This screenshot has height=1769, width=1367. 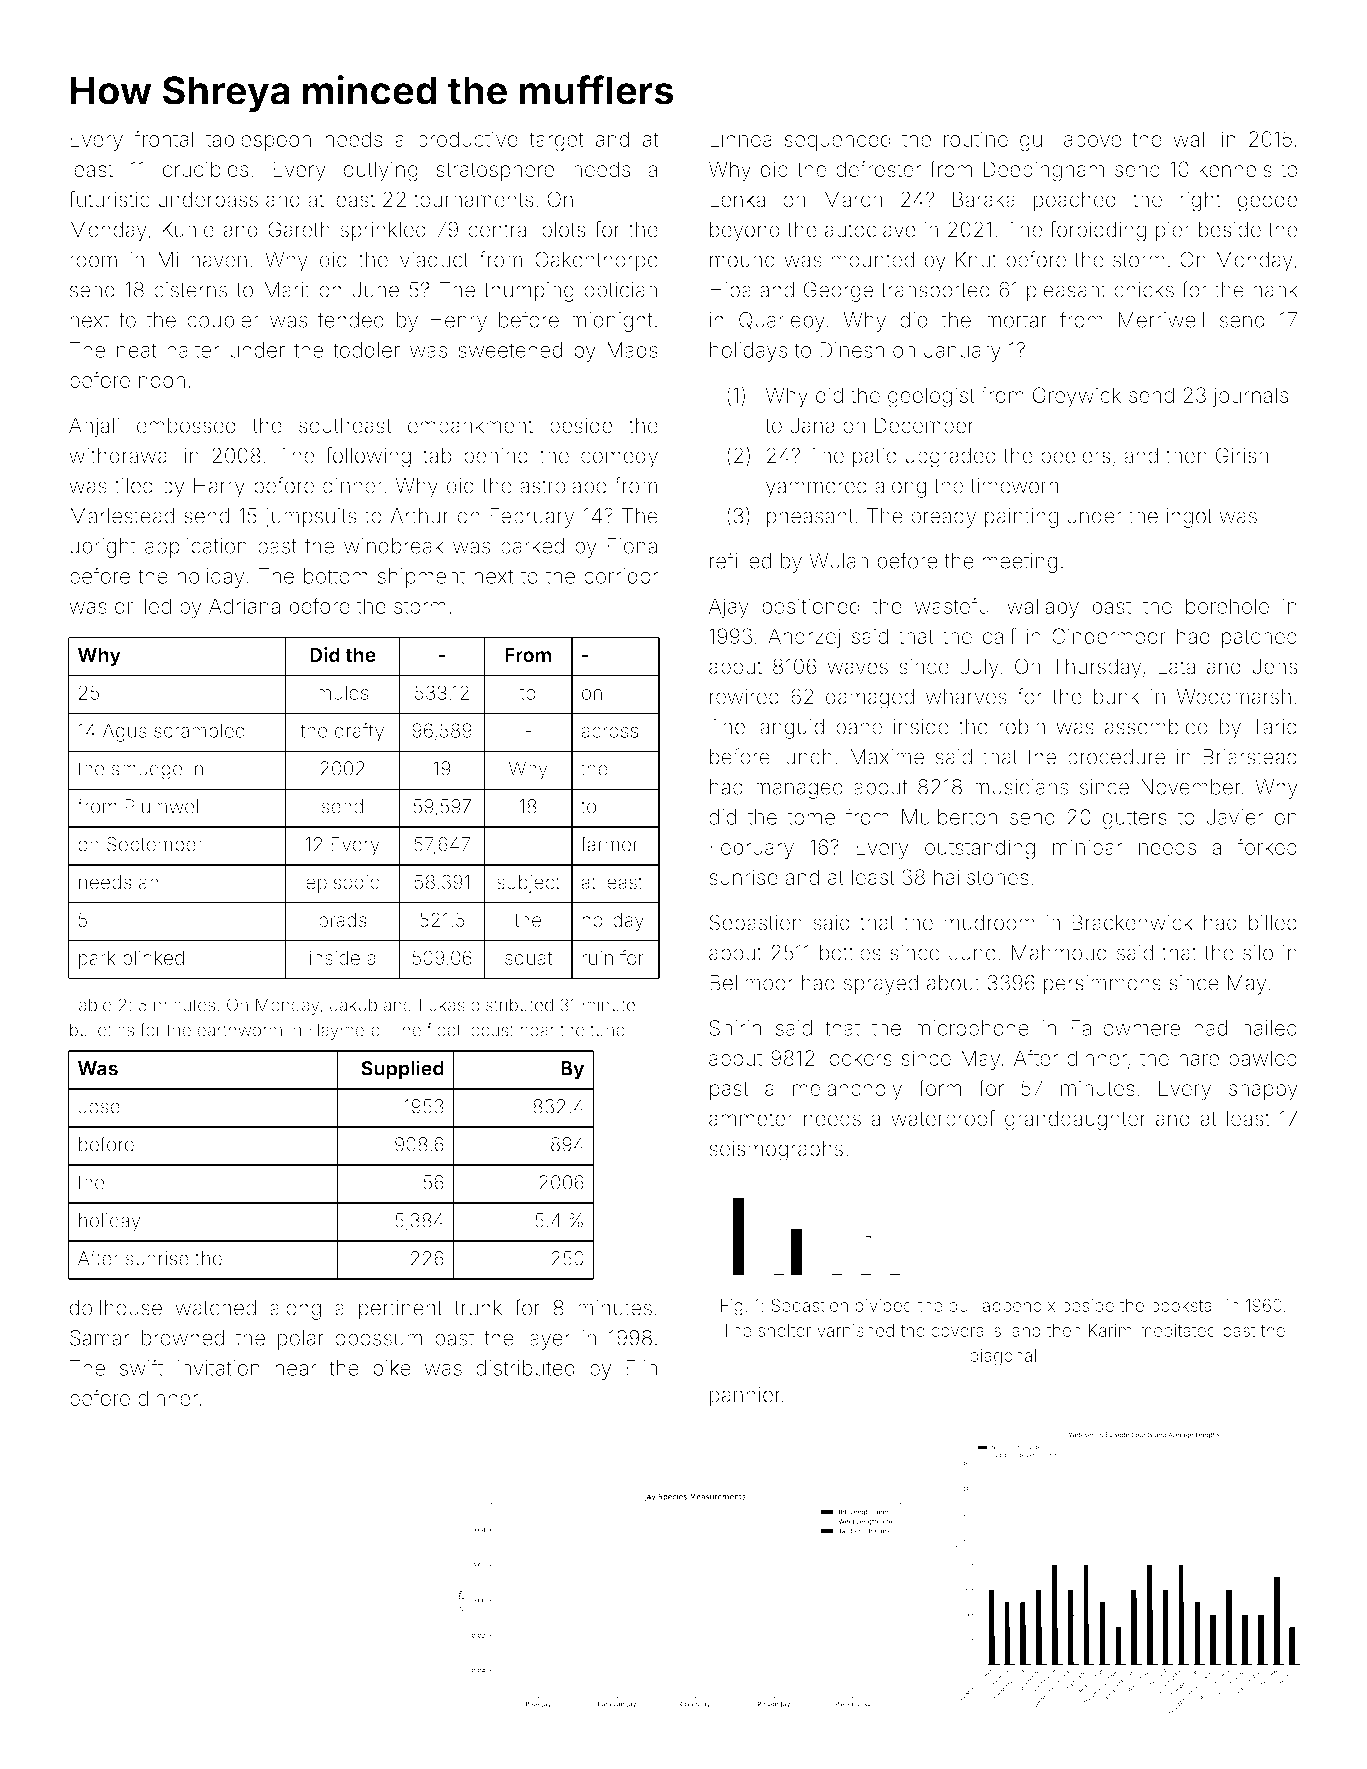 What do you see at coordinates (1242, 455) in the screenshot?
I see `Girish` at bounding box center [1242, 455].
